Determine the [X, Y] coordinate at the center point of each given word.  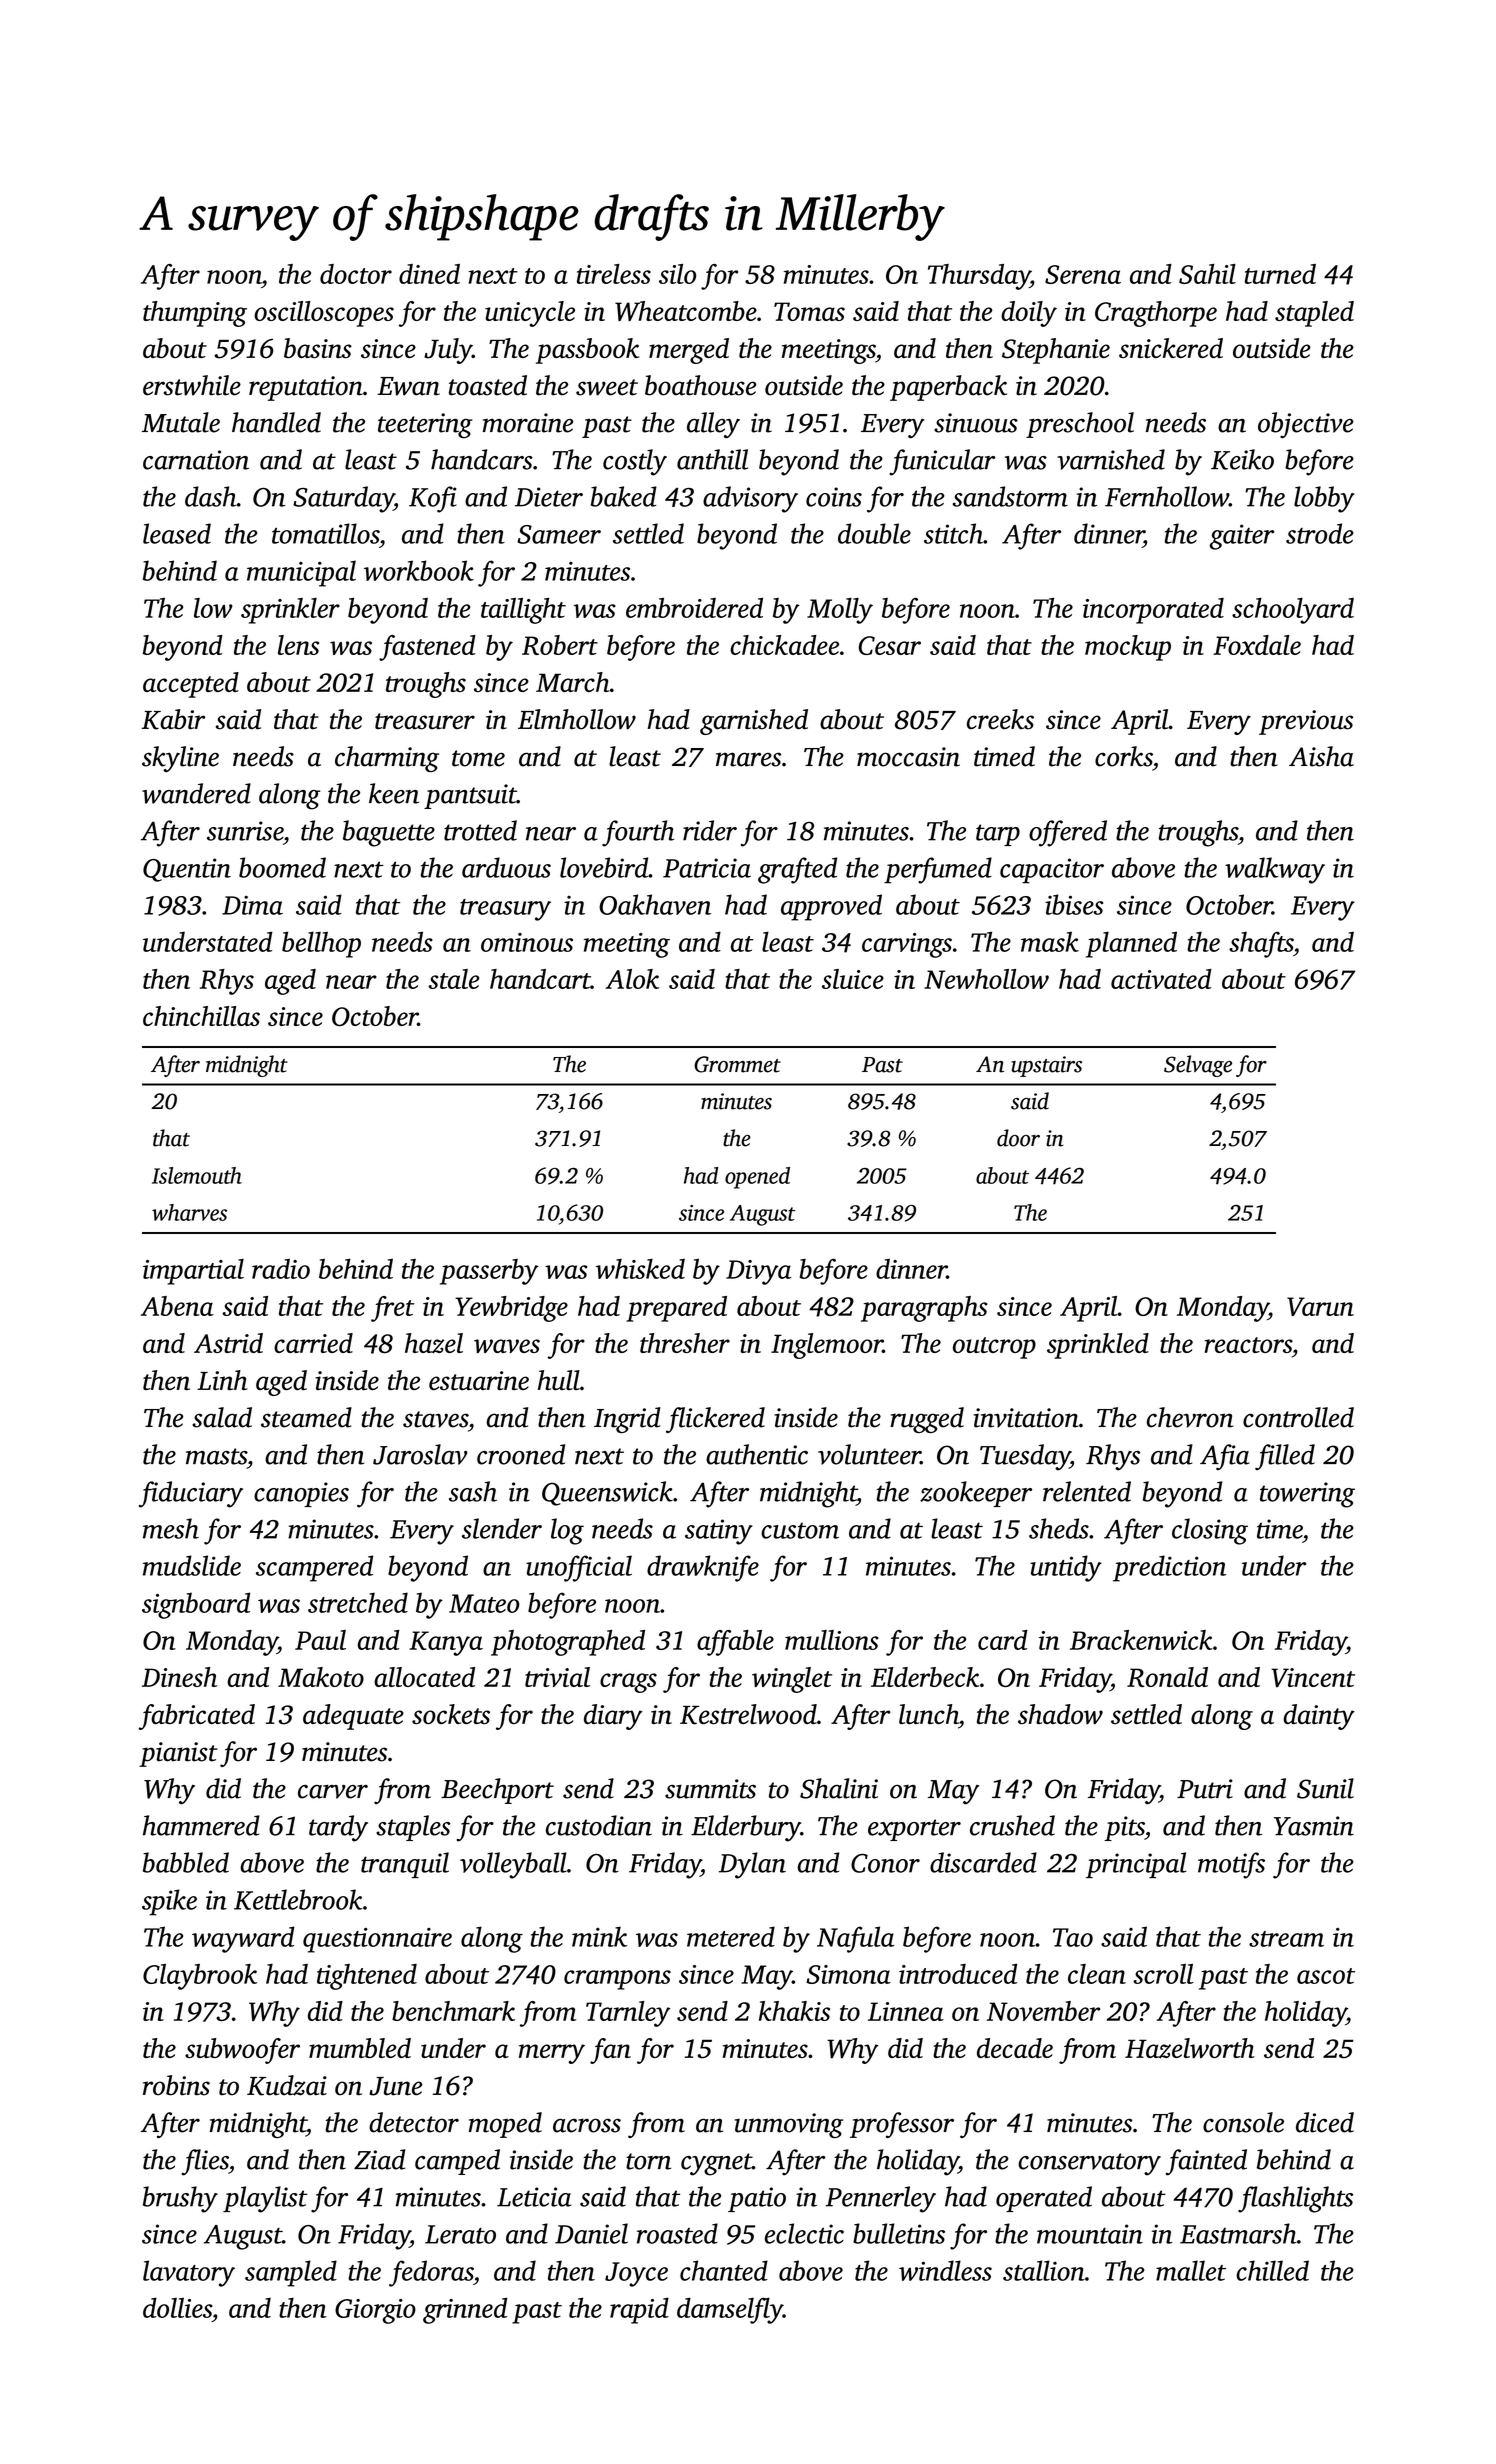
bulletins [899, 2233]
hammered [201, 1825]
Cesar [889, 645]
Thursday [979, 277]
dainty [1319, 1717]
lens [298, 645]
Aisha [1321, 756]
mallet [1191, 2270]
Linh [222, 1380]
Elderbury [746, 1828]
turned [1280, 274]
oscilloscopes [324, 314]
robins [176, 2085]
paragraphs [924, 1309]
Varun [1320, 1306]
